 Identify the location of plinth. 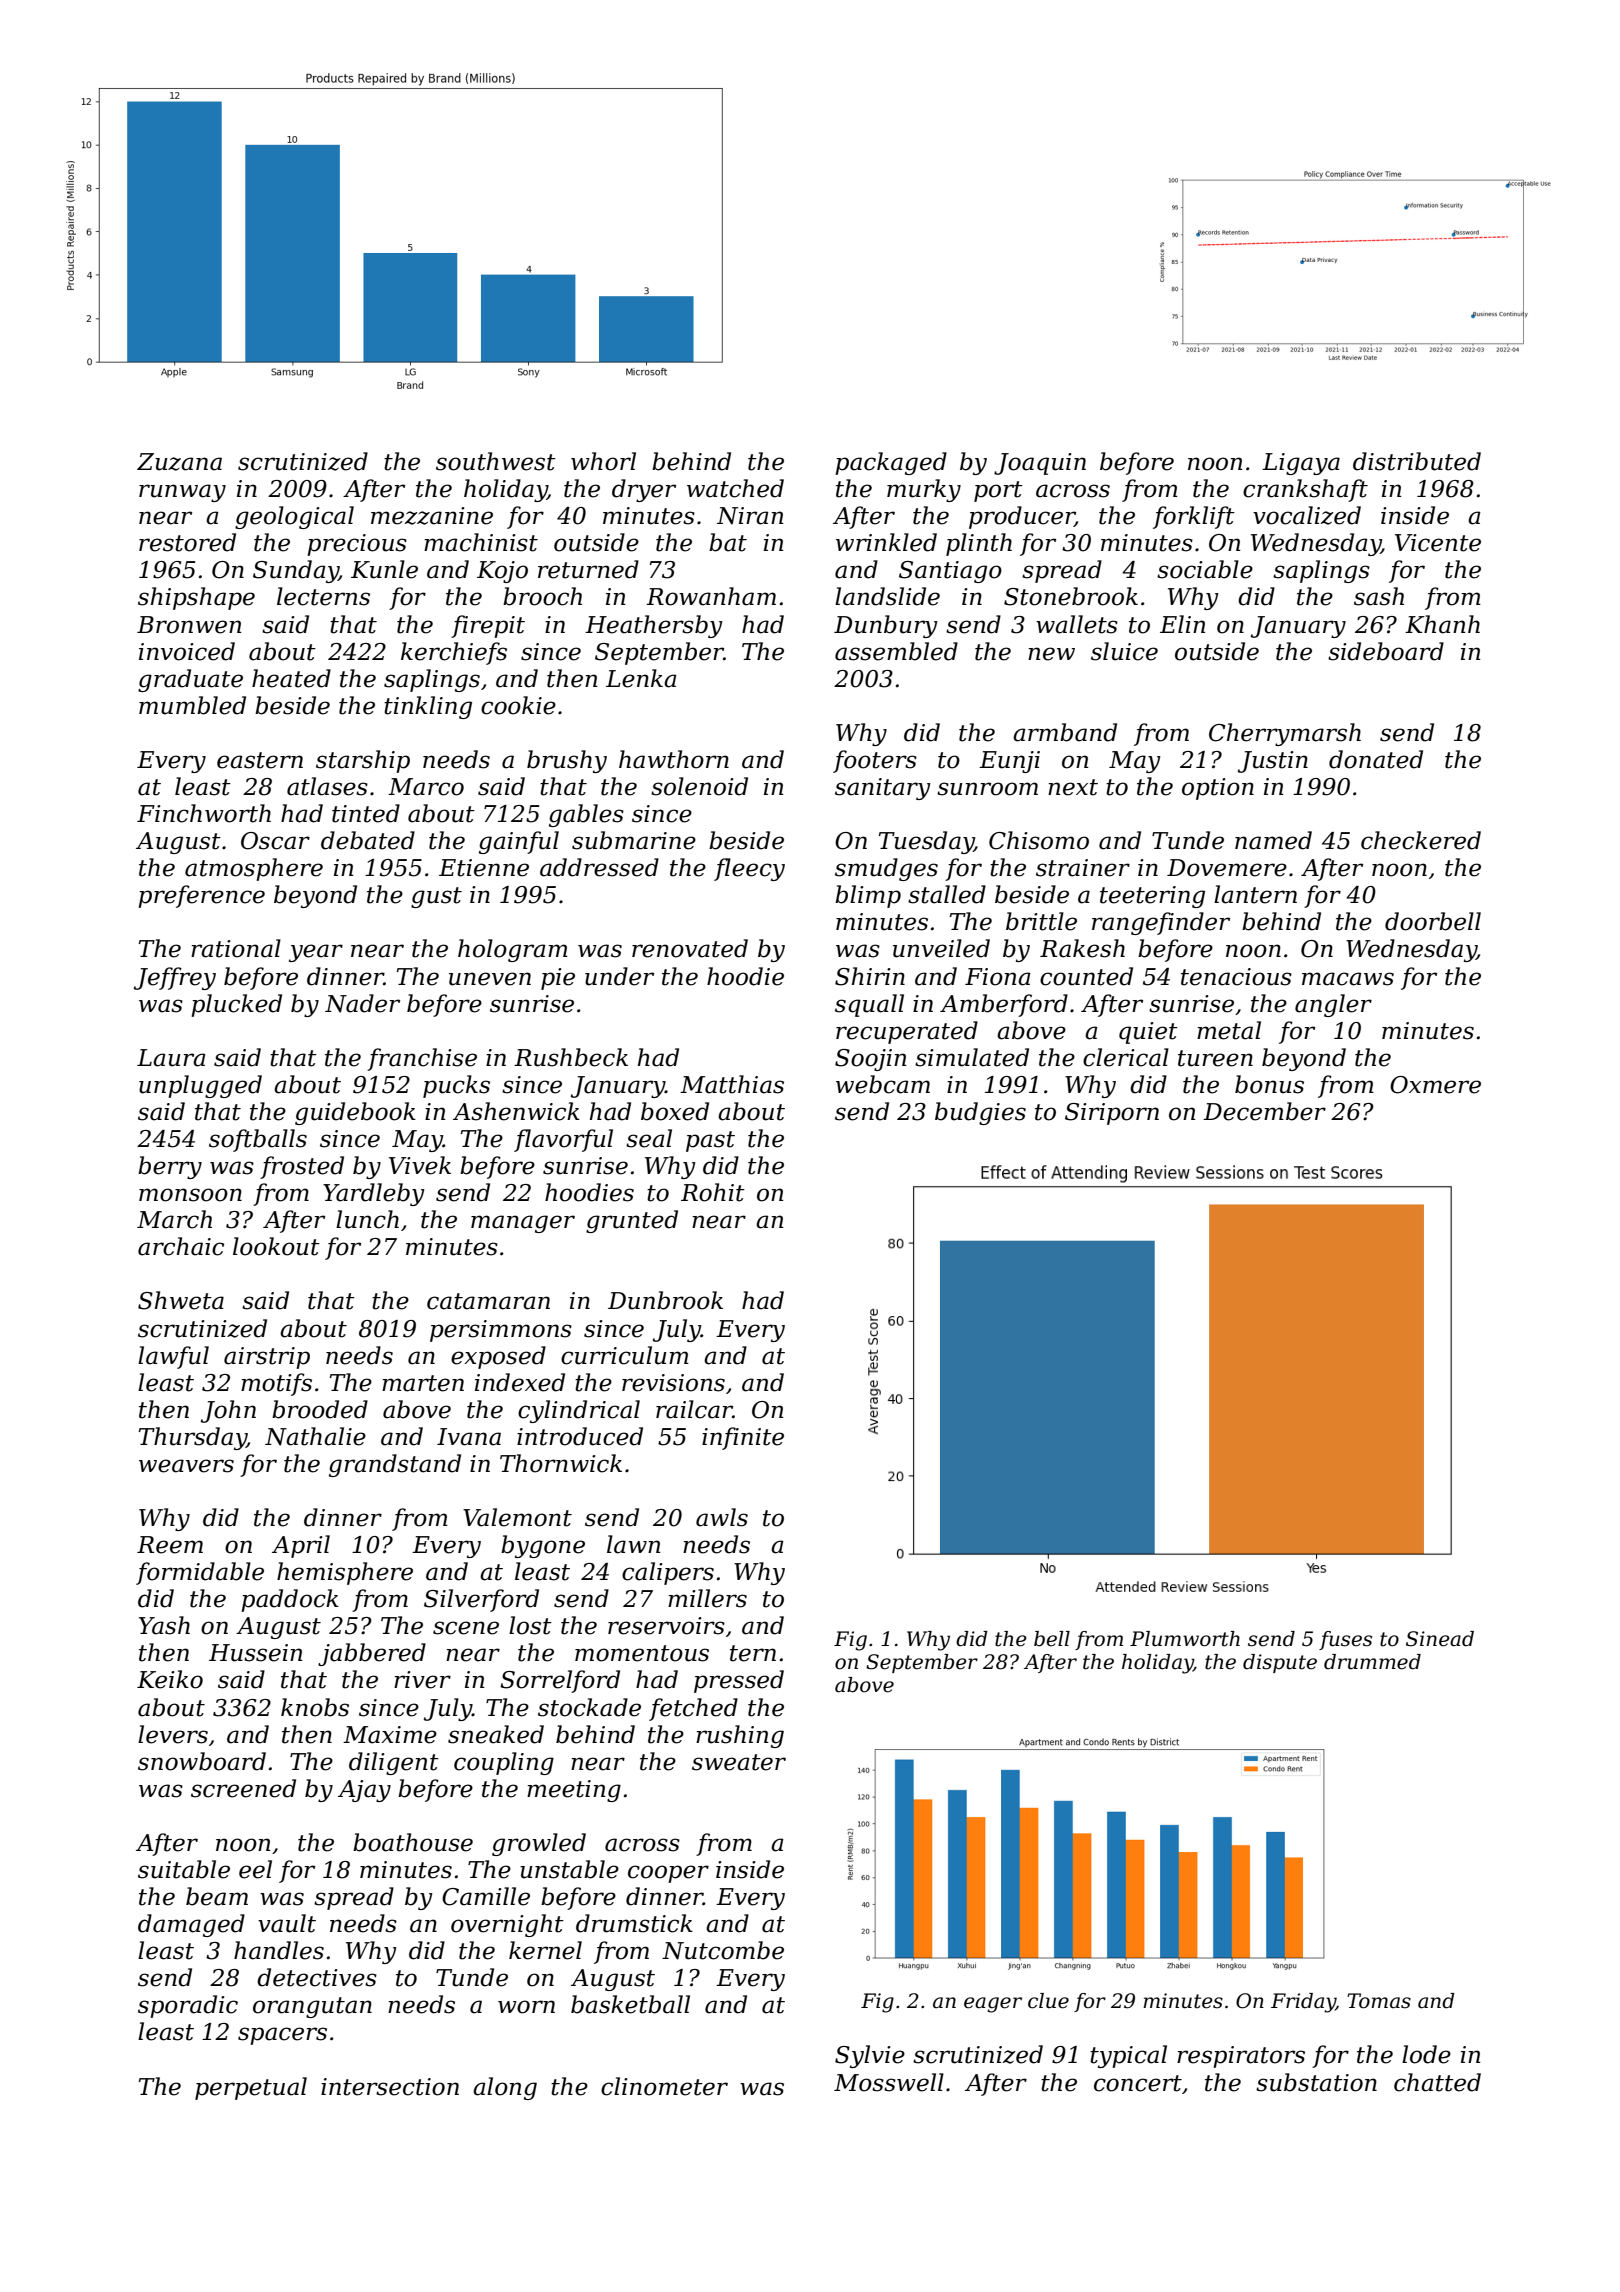
(979, 544).
